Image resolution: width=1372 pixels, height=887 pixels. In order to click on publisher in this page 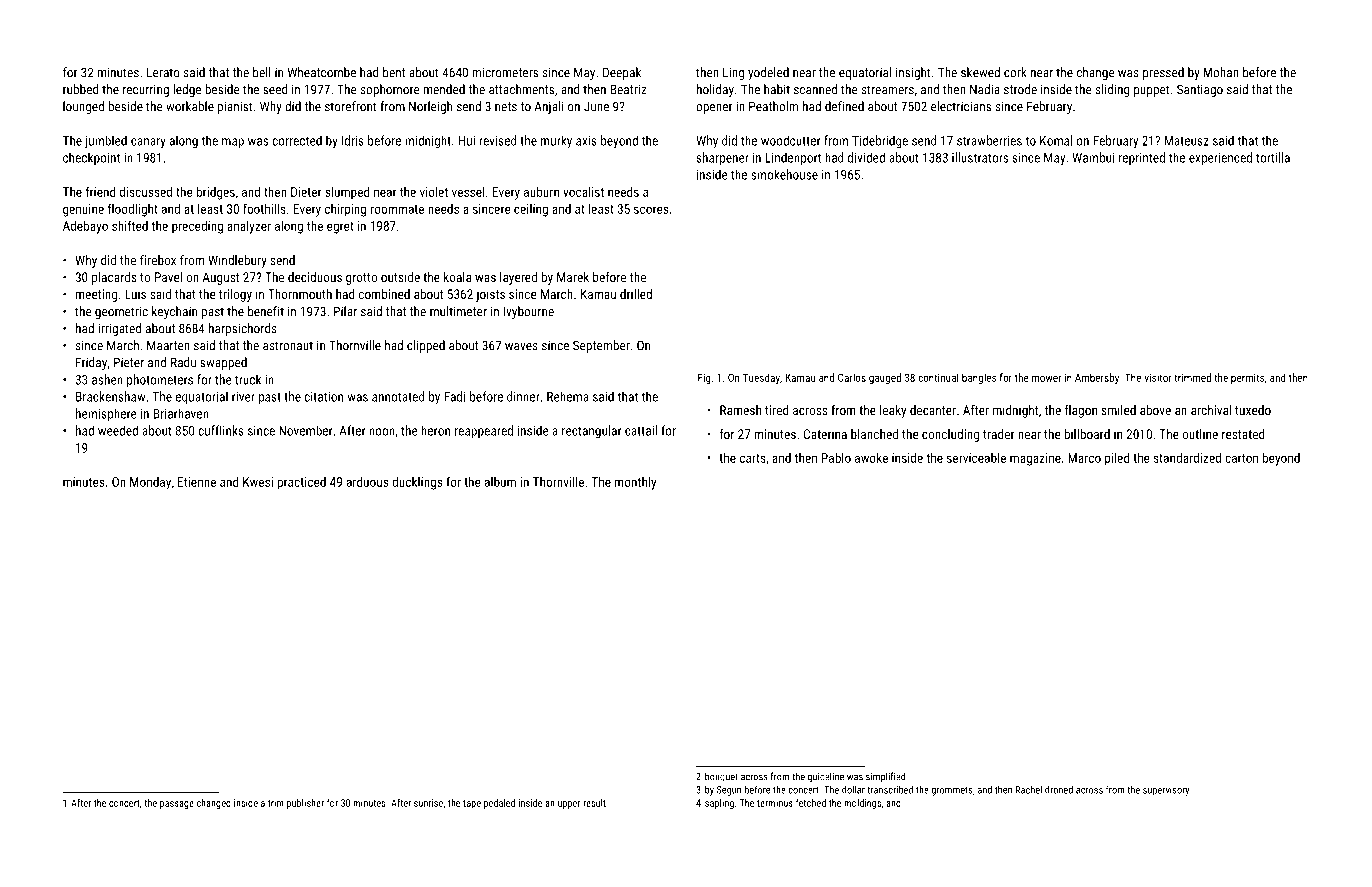, I will do `click(305, 804)`.
